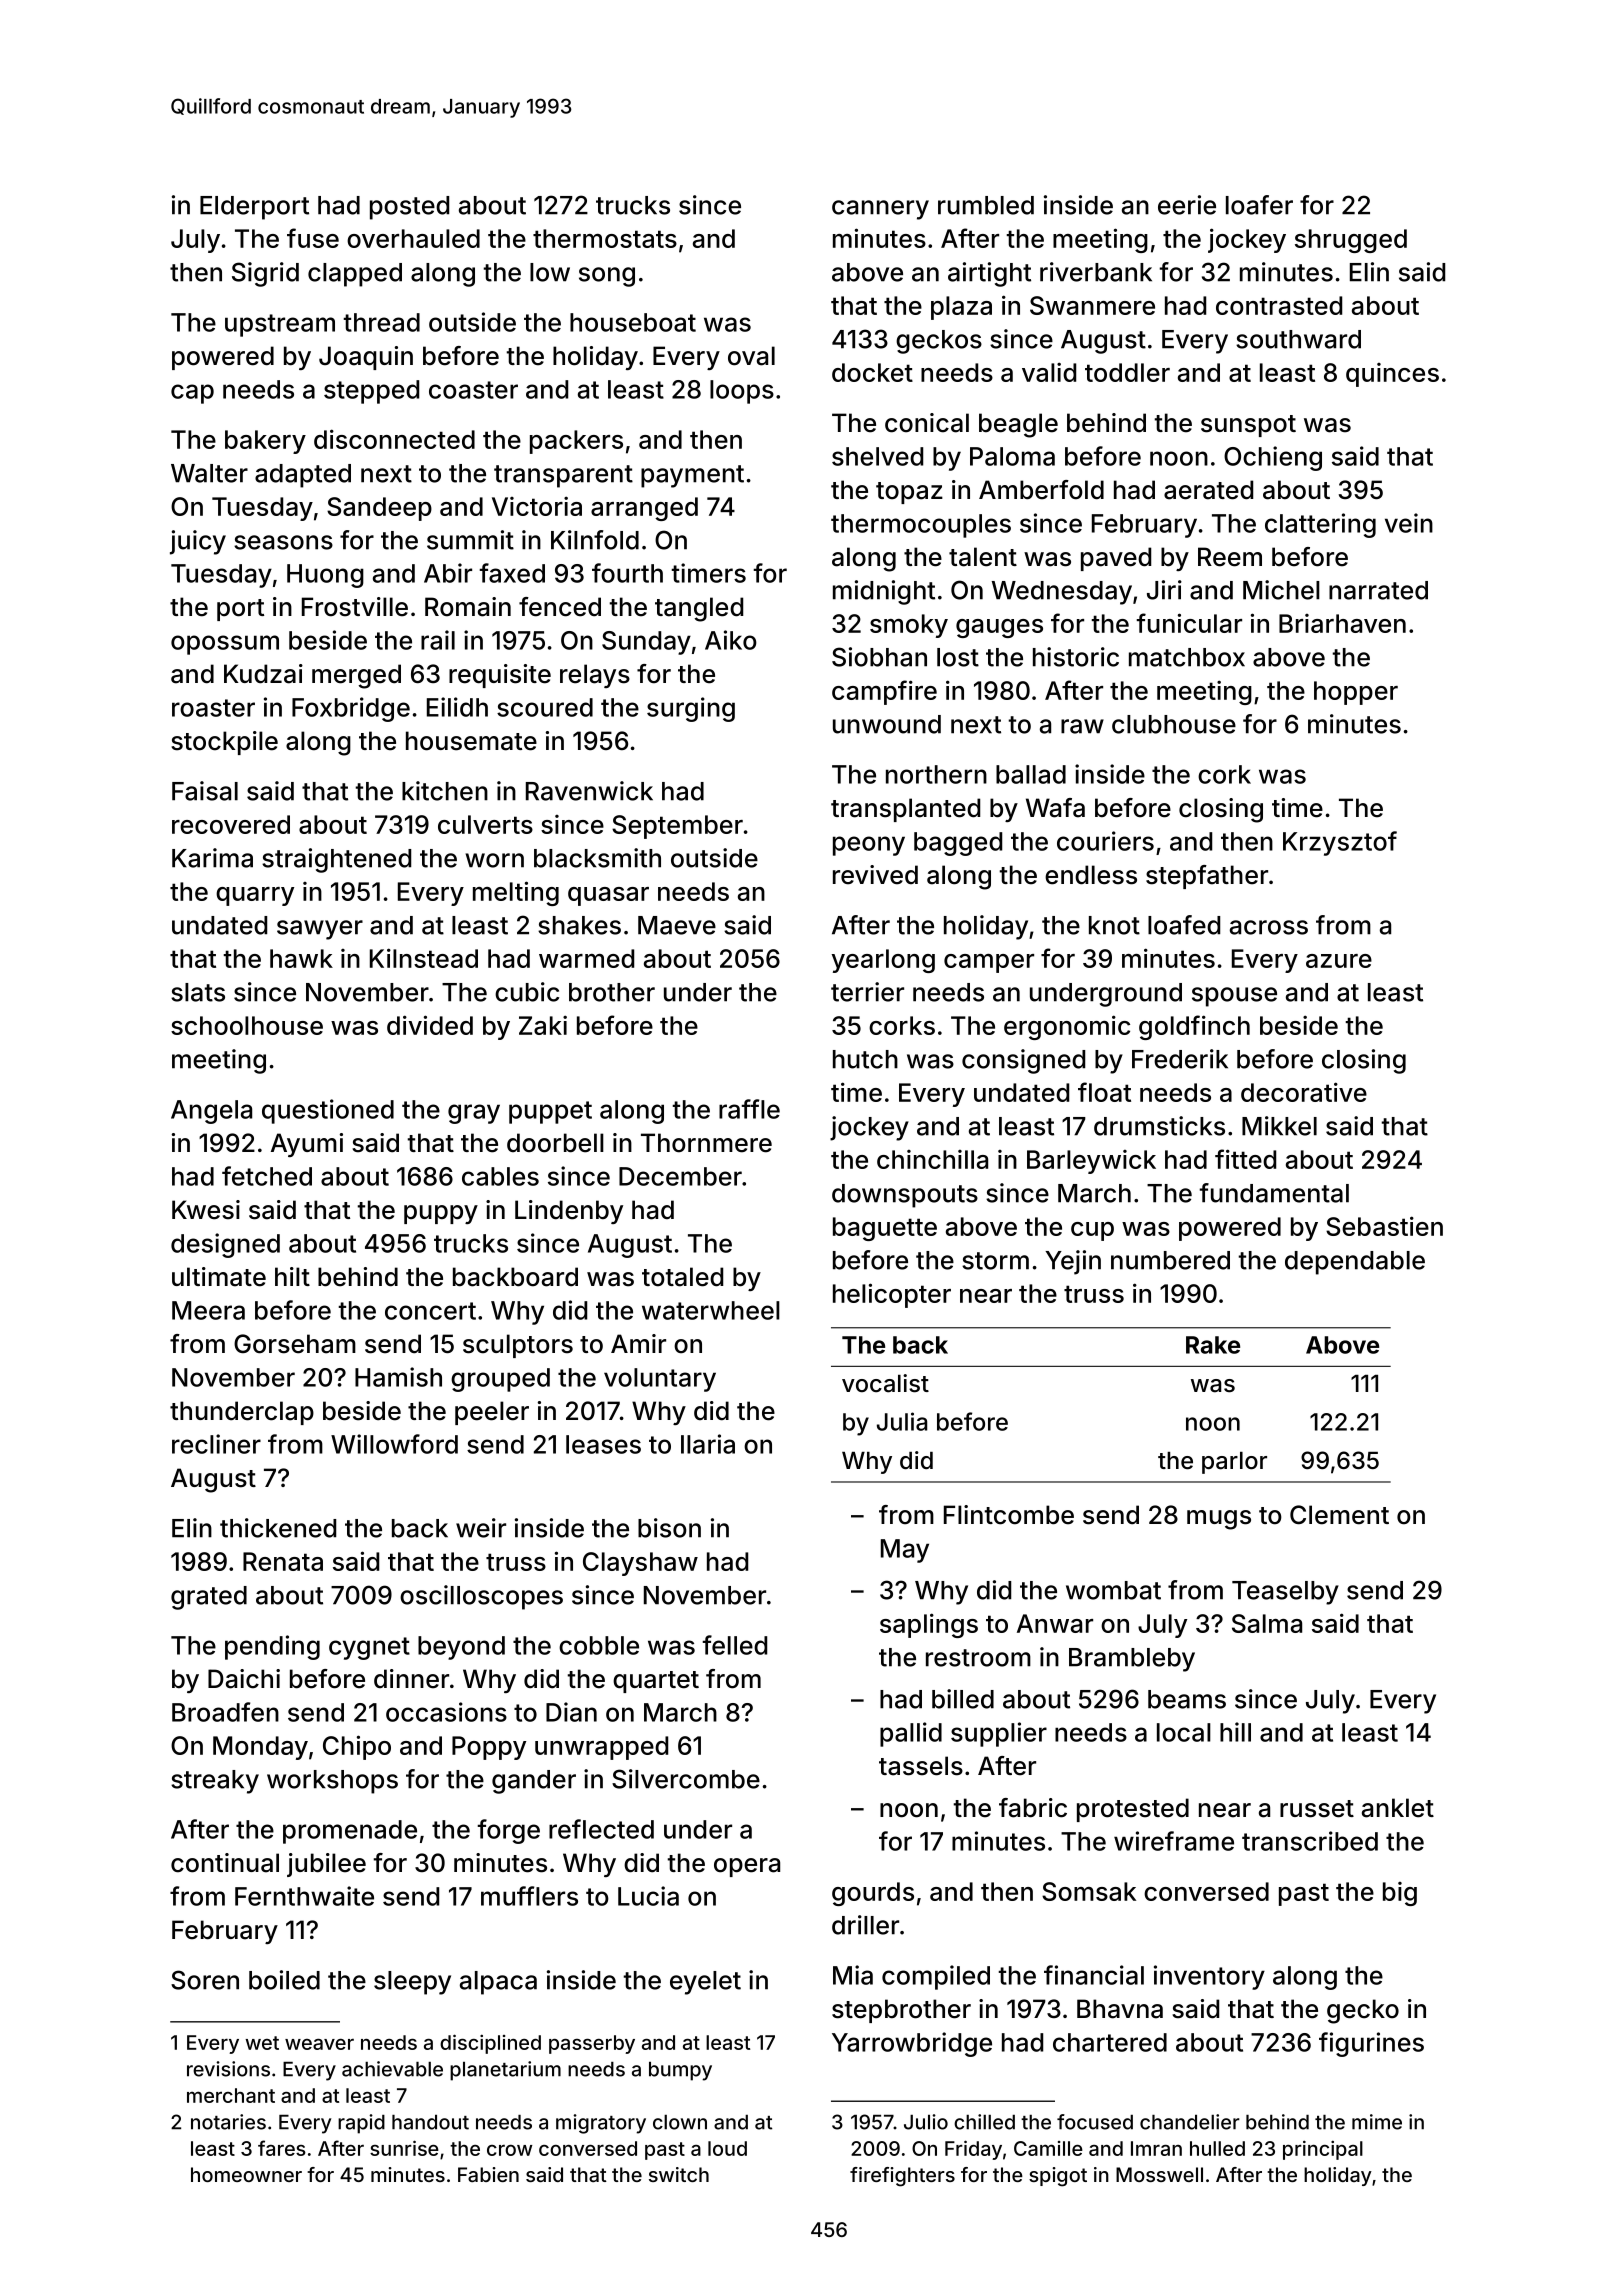  What do you see at coordinates (1213, 1345) in the screenshot?
I see `Rake` at bounding box center [1213, 1345].
